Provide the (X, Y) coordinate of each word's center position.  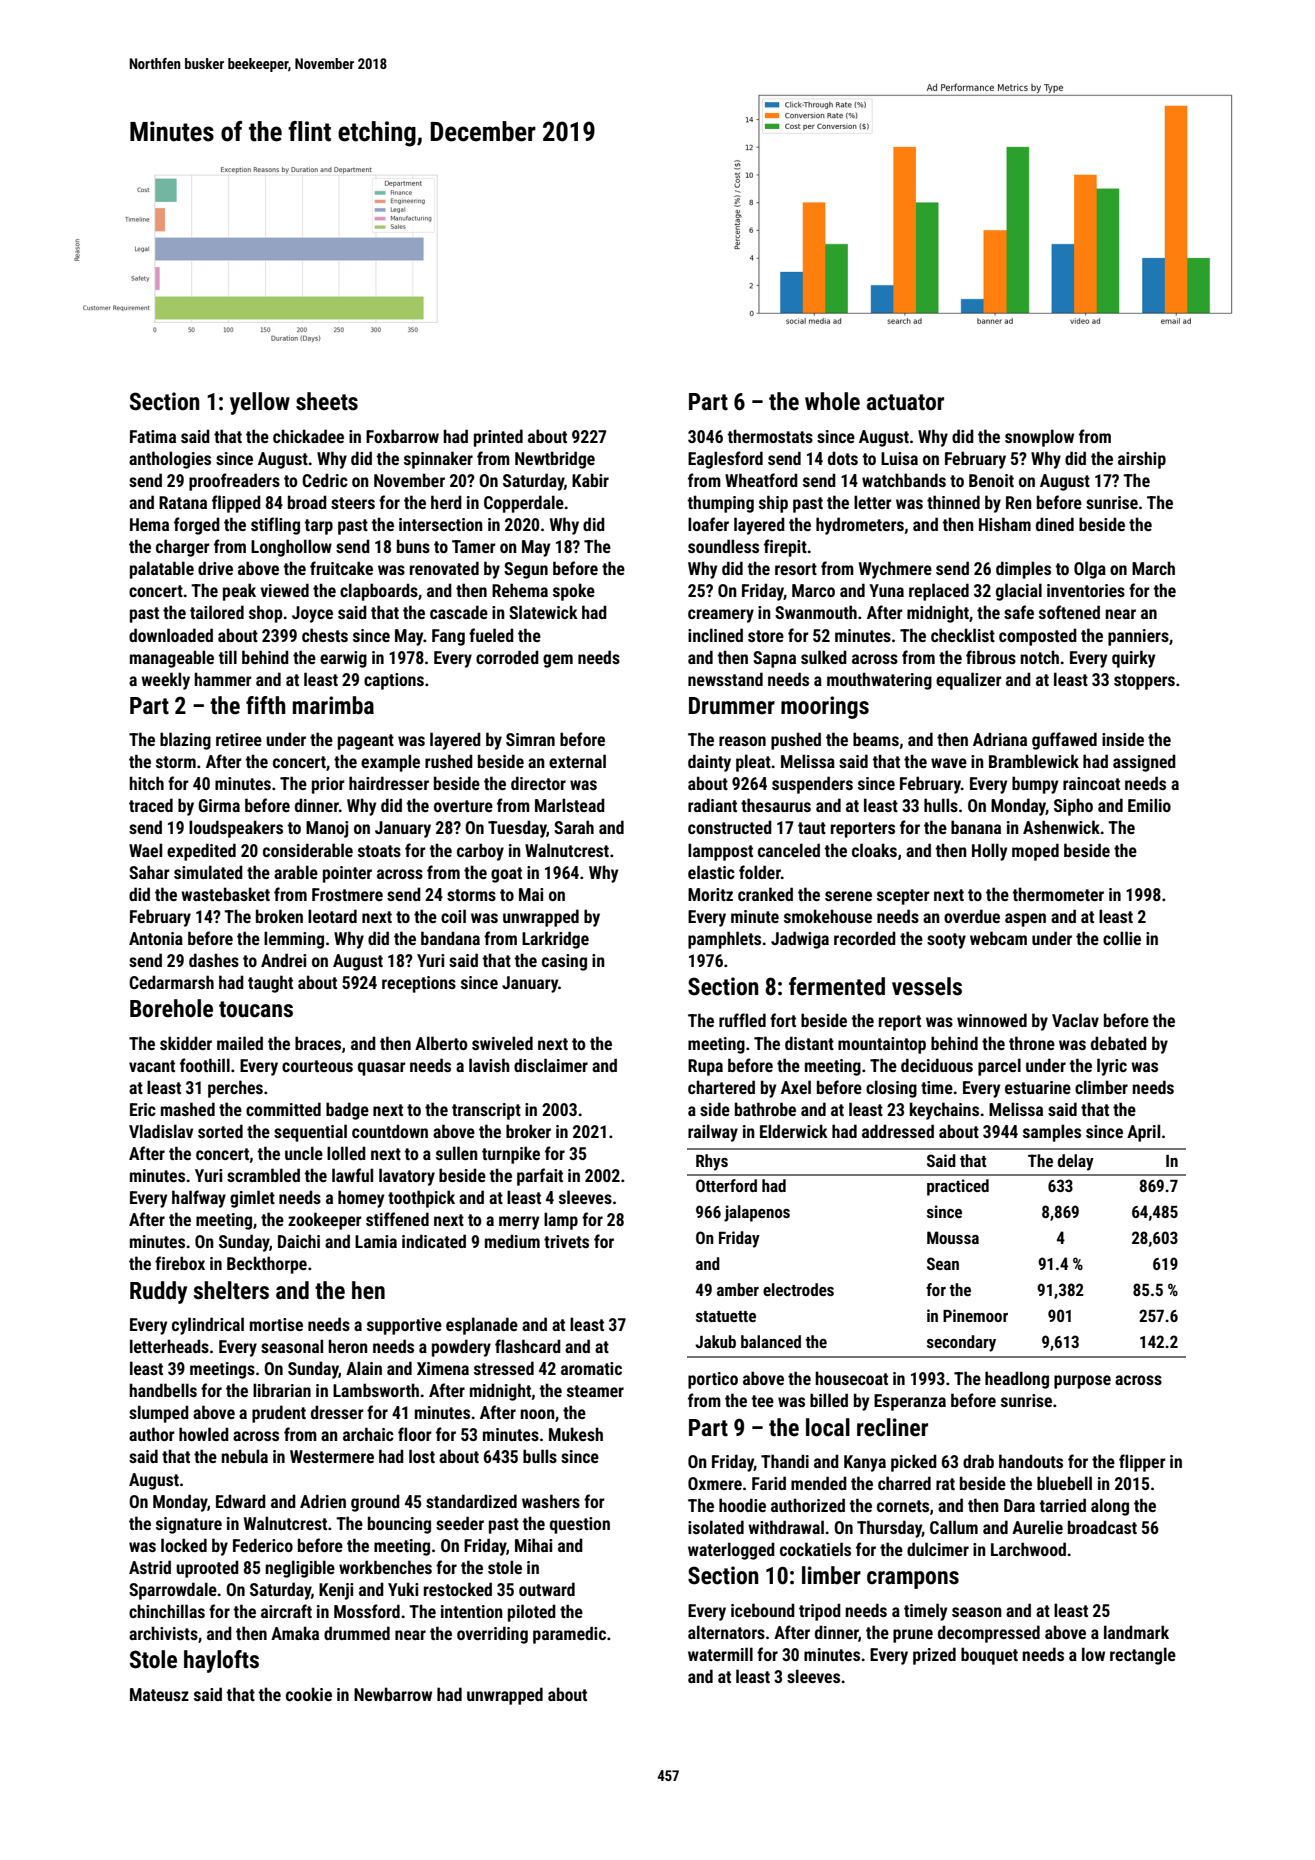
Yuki (403, 1589)
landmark (1136, 1632)
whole (832, 401)
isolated (716, 1527)
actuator (905, 402)
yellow (260, 403)
